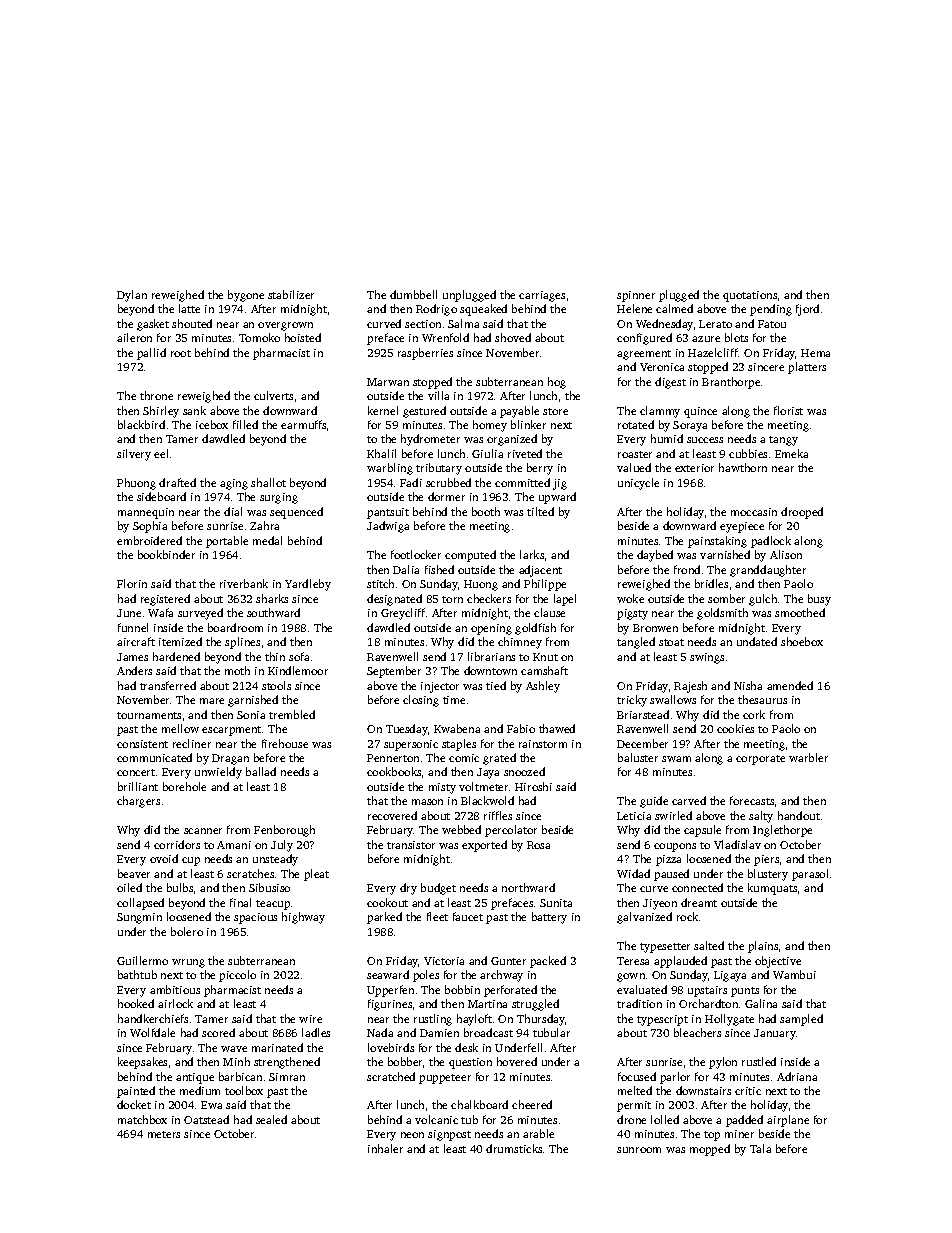 This screenshot has height=1233, width=952. I want to click on carriages, so click(542, 296).
